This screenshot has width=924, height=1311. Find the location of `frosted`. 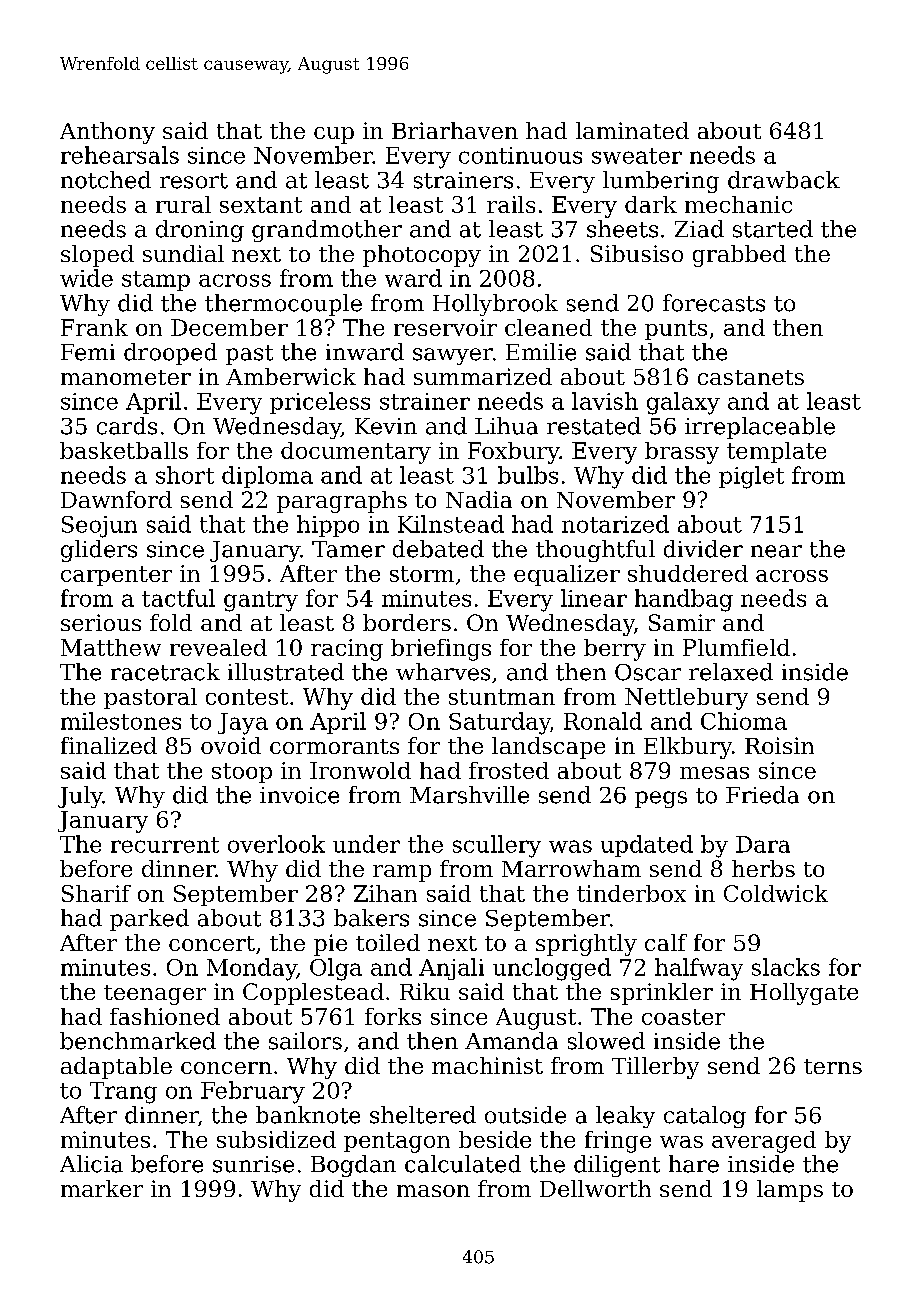

frosted is located at coordinates (509, 770).
